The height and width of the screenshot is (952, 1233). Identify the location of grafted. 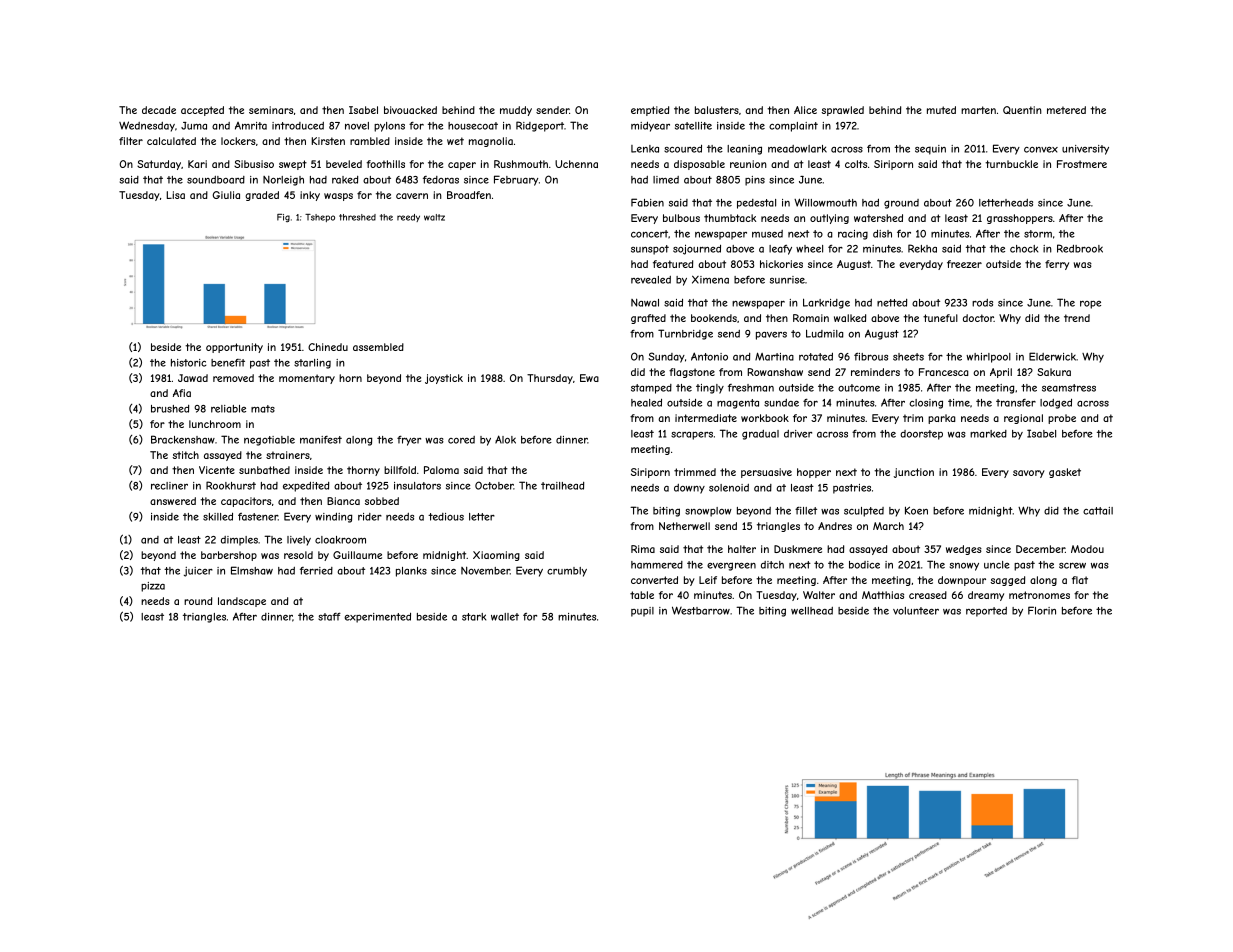
(648, 319).
